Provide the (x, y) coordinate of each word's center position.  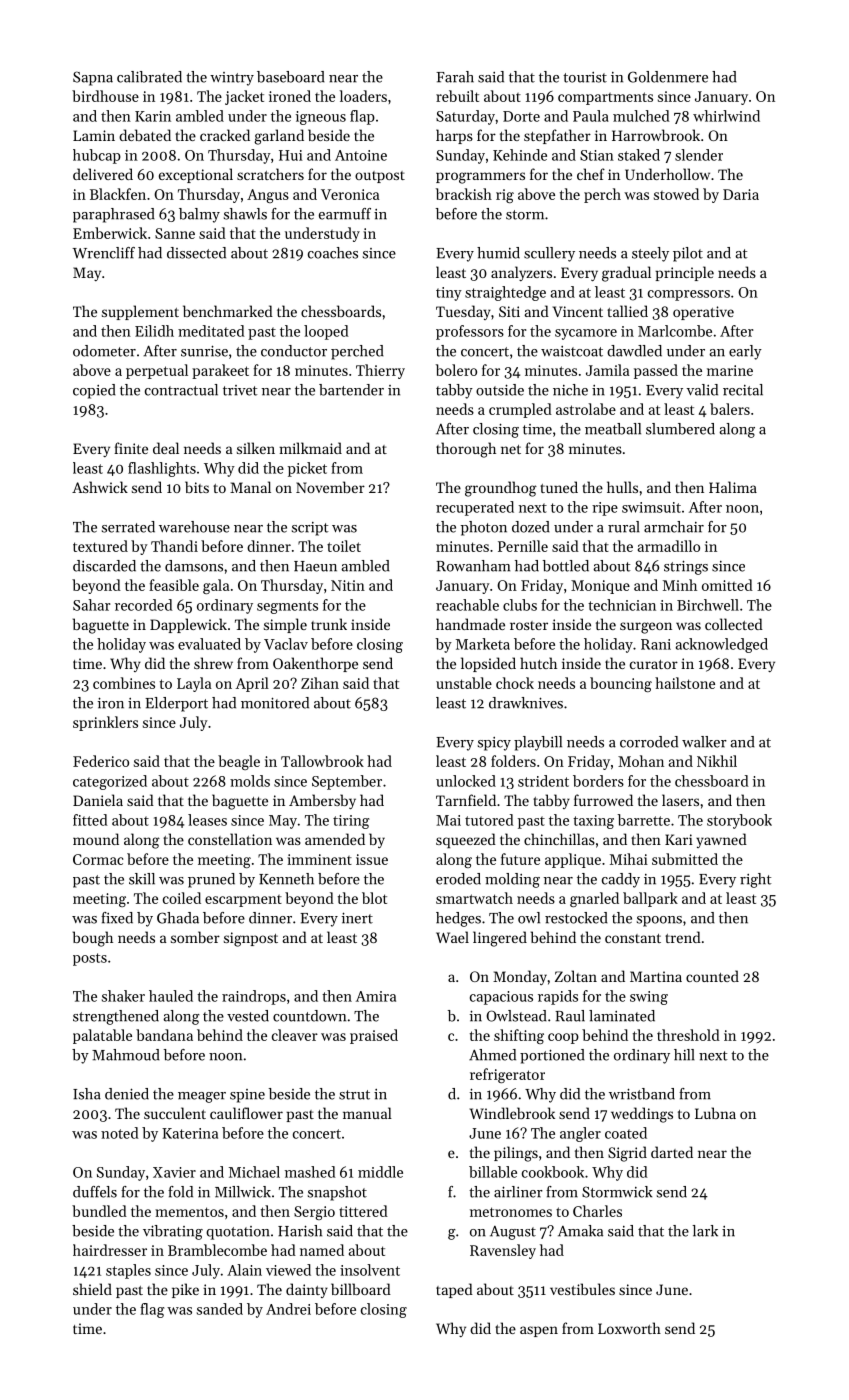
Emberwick (110, 233)
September (347, 782)
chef (591, 174)
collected (734, 624)
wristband (642, 1094)
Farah (455, 77)
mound (96, 839)
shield (92, 1289)
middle (380, 1172)
